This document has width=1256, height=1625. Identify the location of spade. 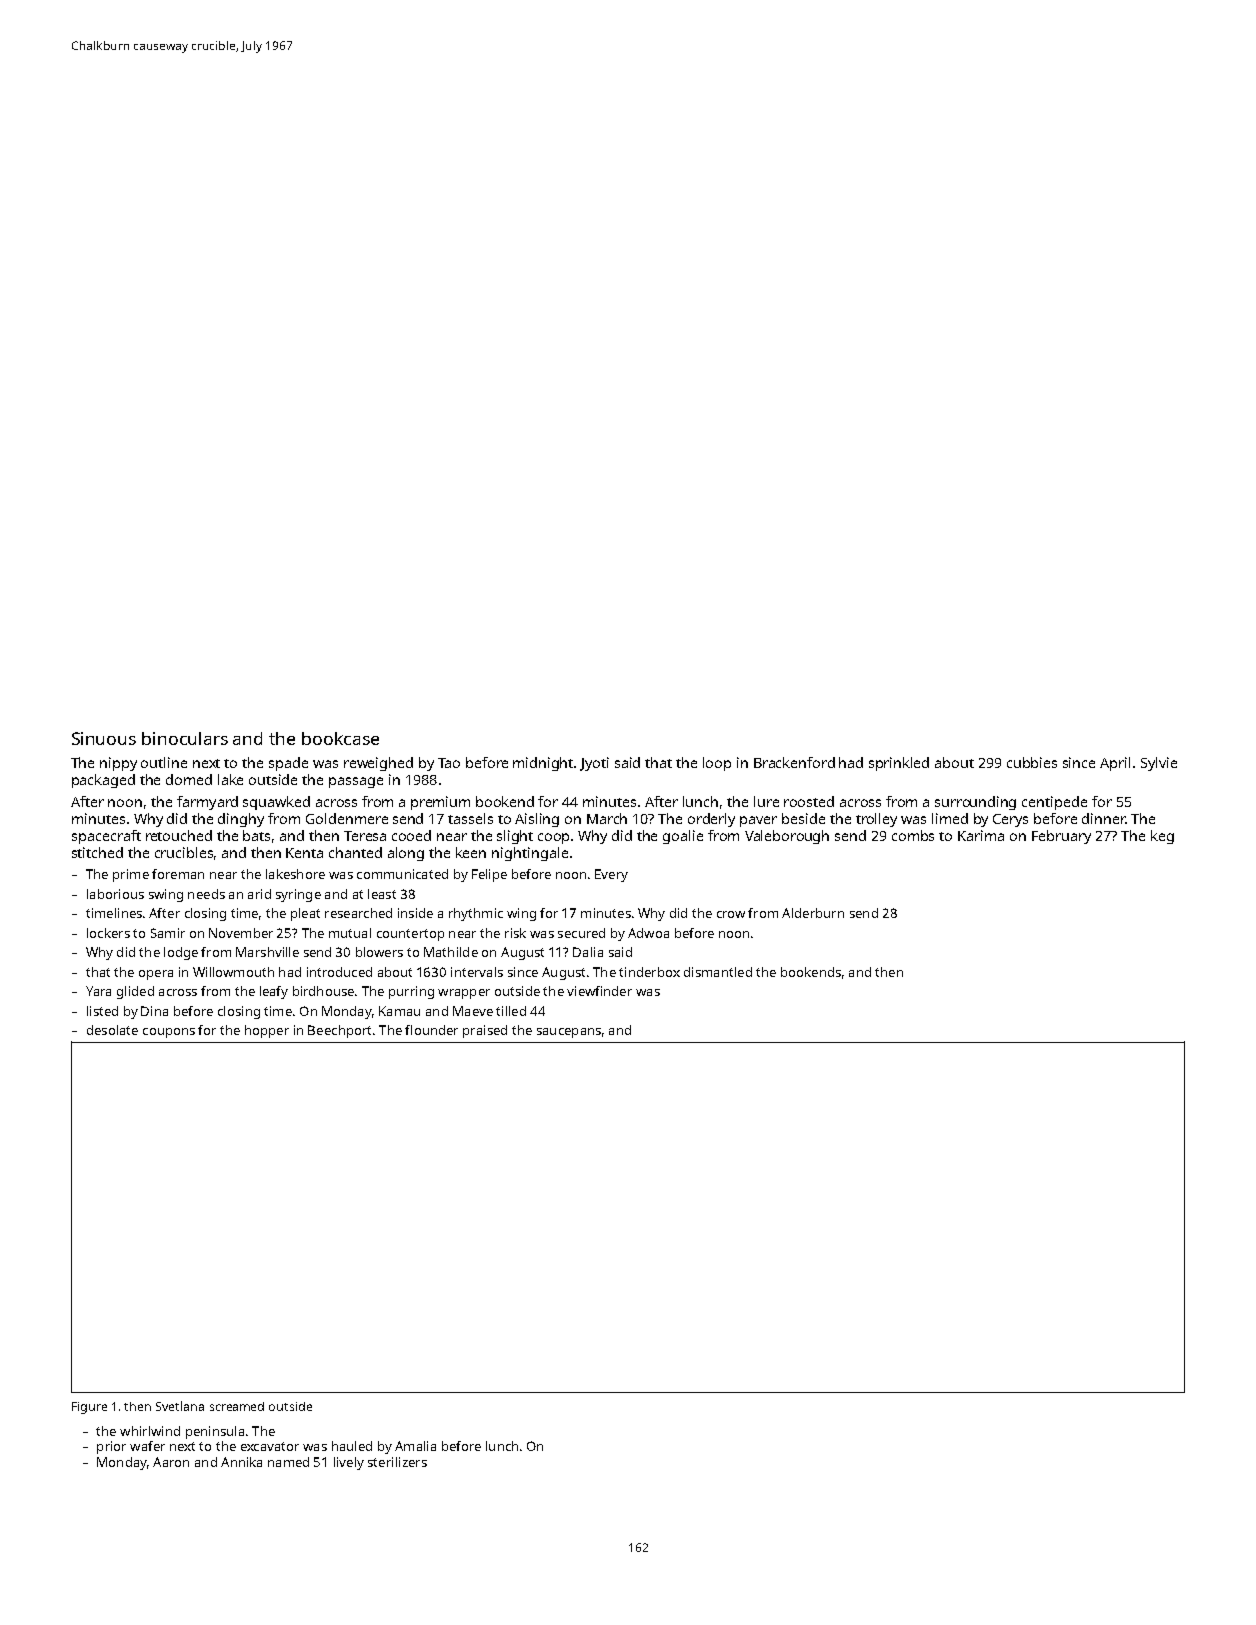
(288, 764).
